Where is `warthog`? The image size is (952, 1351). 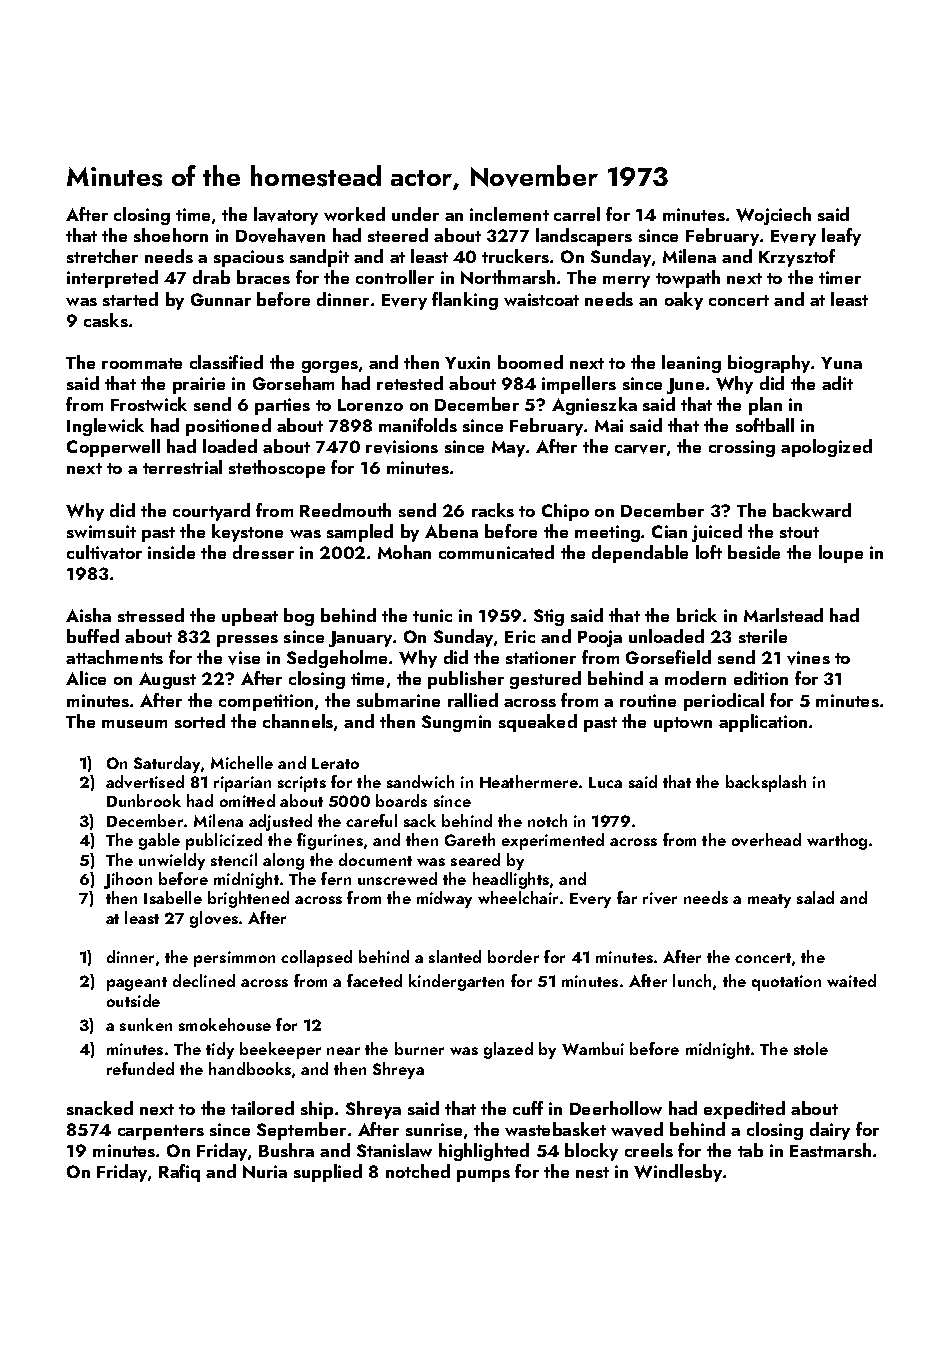 warthog is located at coordinates (837, 841).
